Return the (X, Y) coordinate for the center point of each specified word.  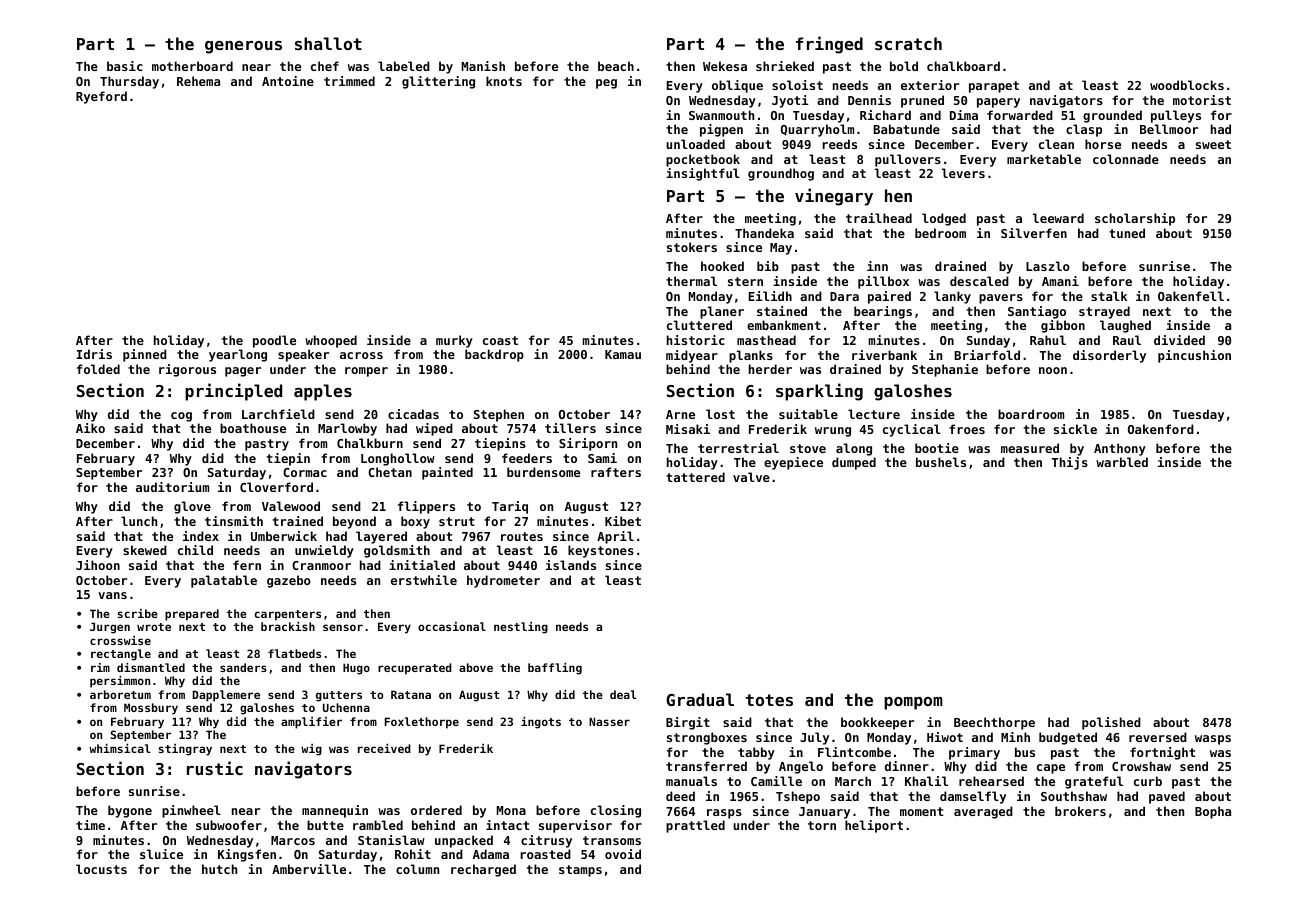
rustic (215, 768)
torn (822, 825)
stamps (580, 871)
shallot (328, 43)
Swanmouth (721, 115)
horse (1103, 144)
